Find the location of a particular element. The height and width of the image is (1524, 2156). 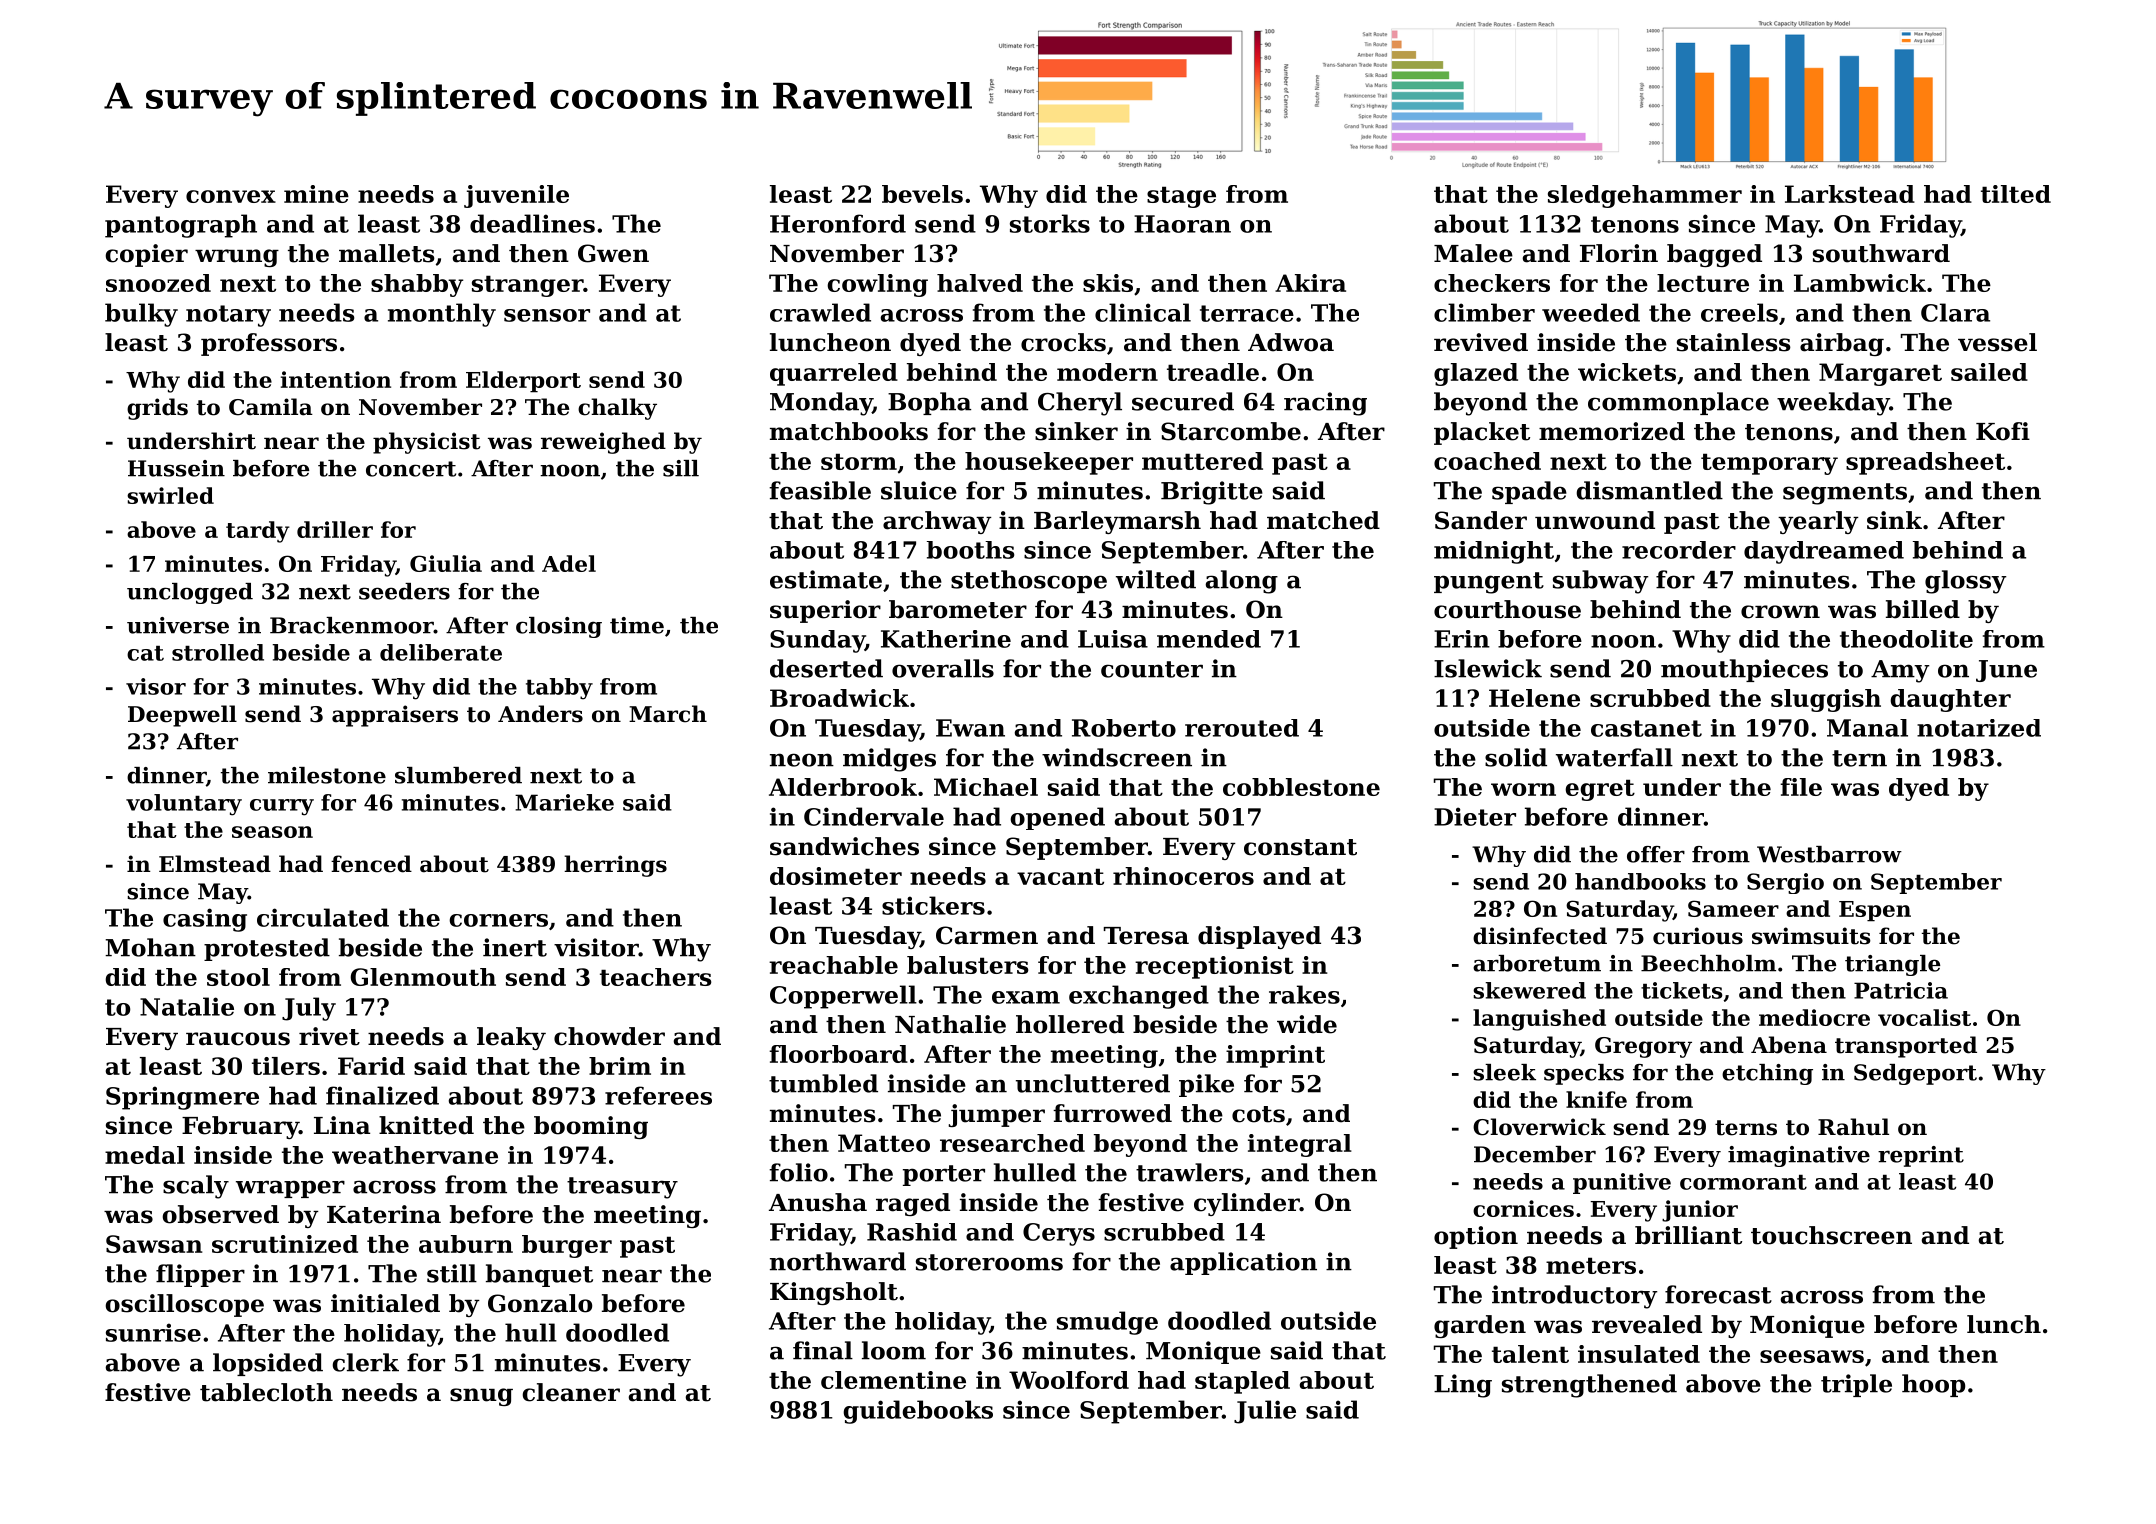

mine is located at coordinates (316, 194).
